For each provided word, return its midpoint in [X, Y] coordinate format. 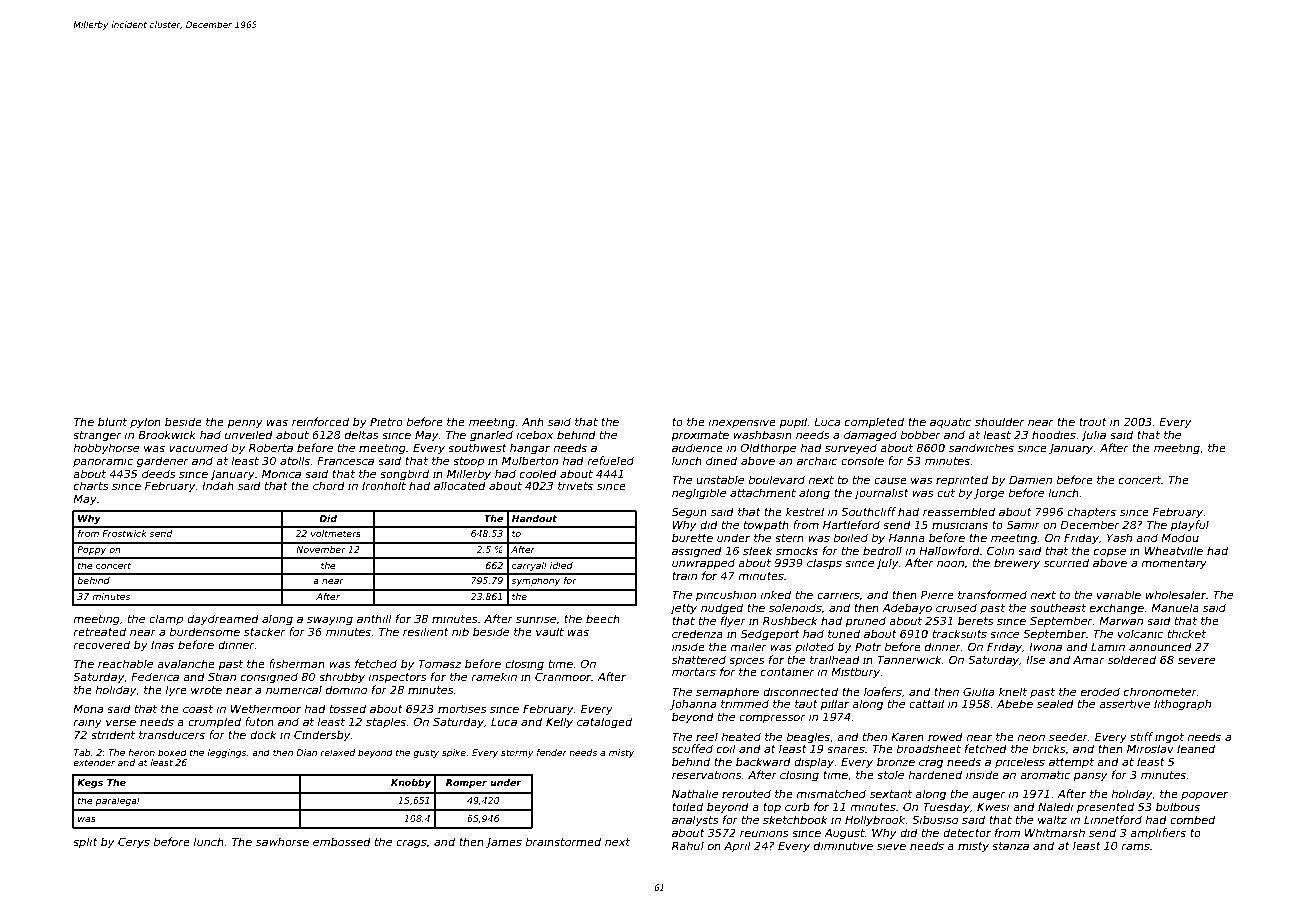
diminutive [843, 845]
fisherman [297, 663]
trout [1093, 422]
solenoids [795, 607]
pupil [793, 422]
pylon [145, 423]
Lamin [1108, 646]
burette [692, 537]
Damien [1030, 479]
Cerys [134, 843]
